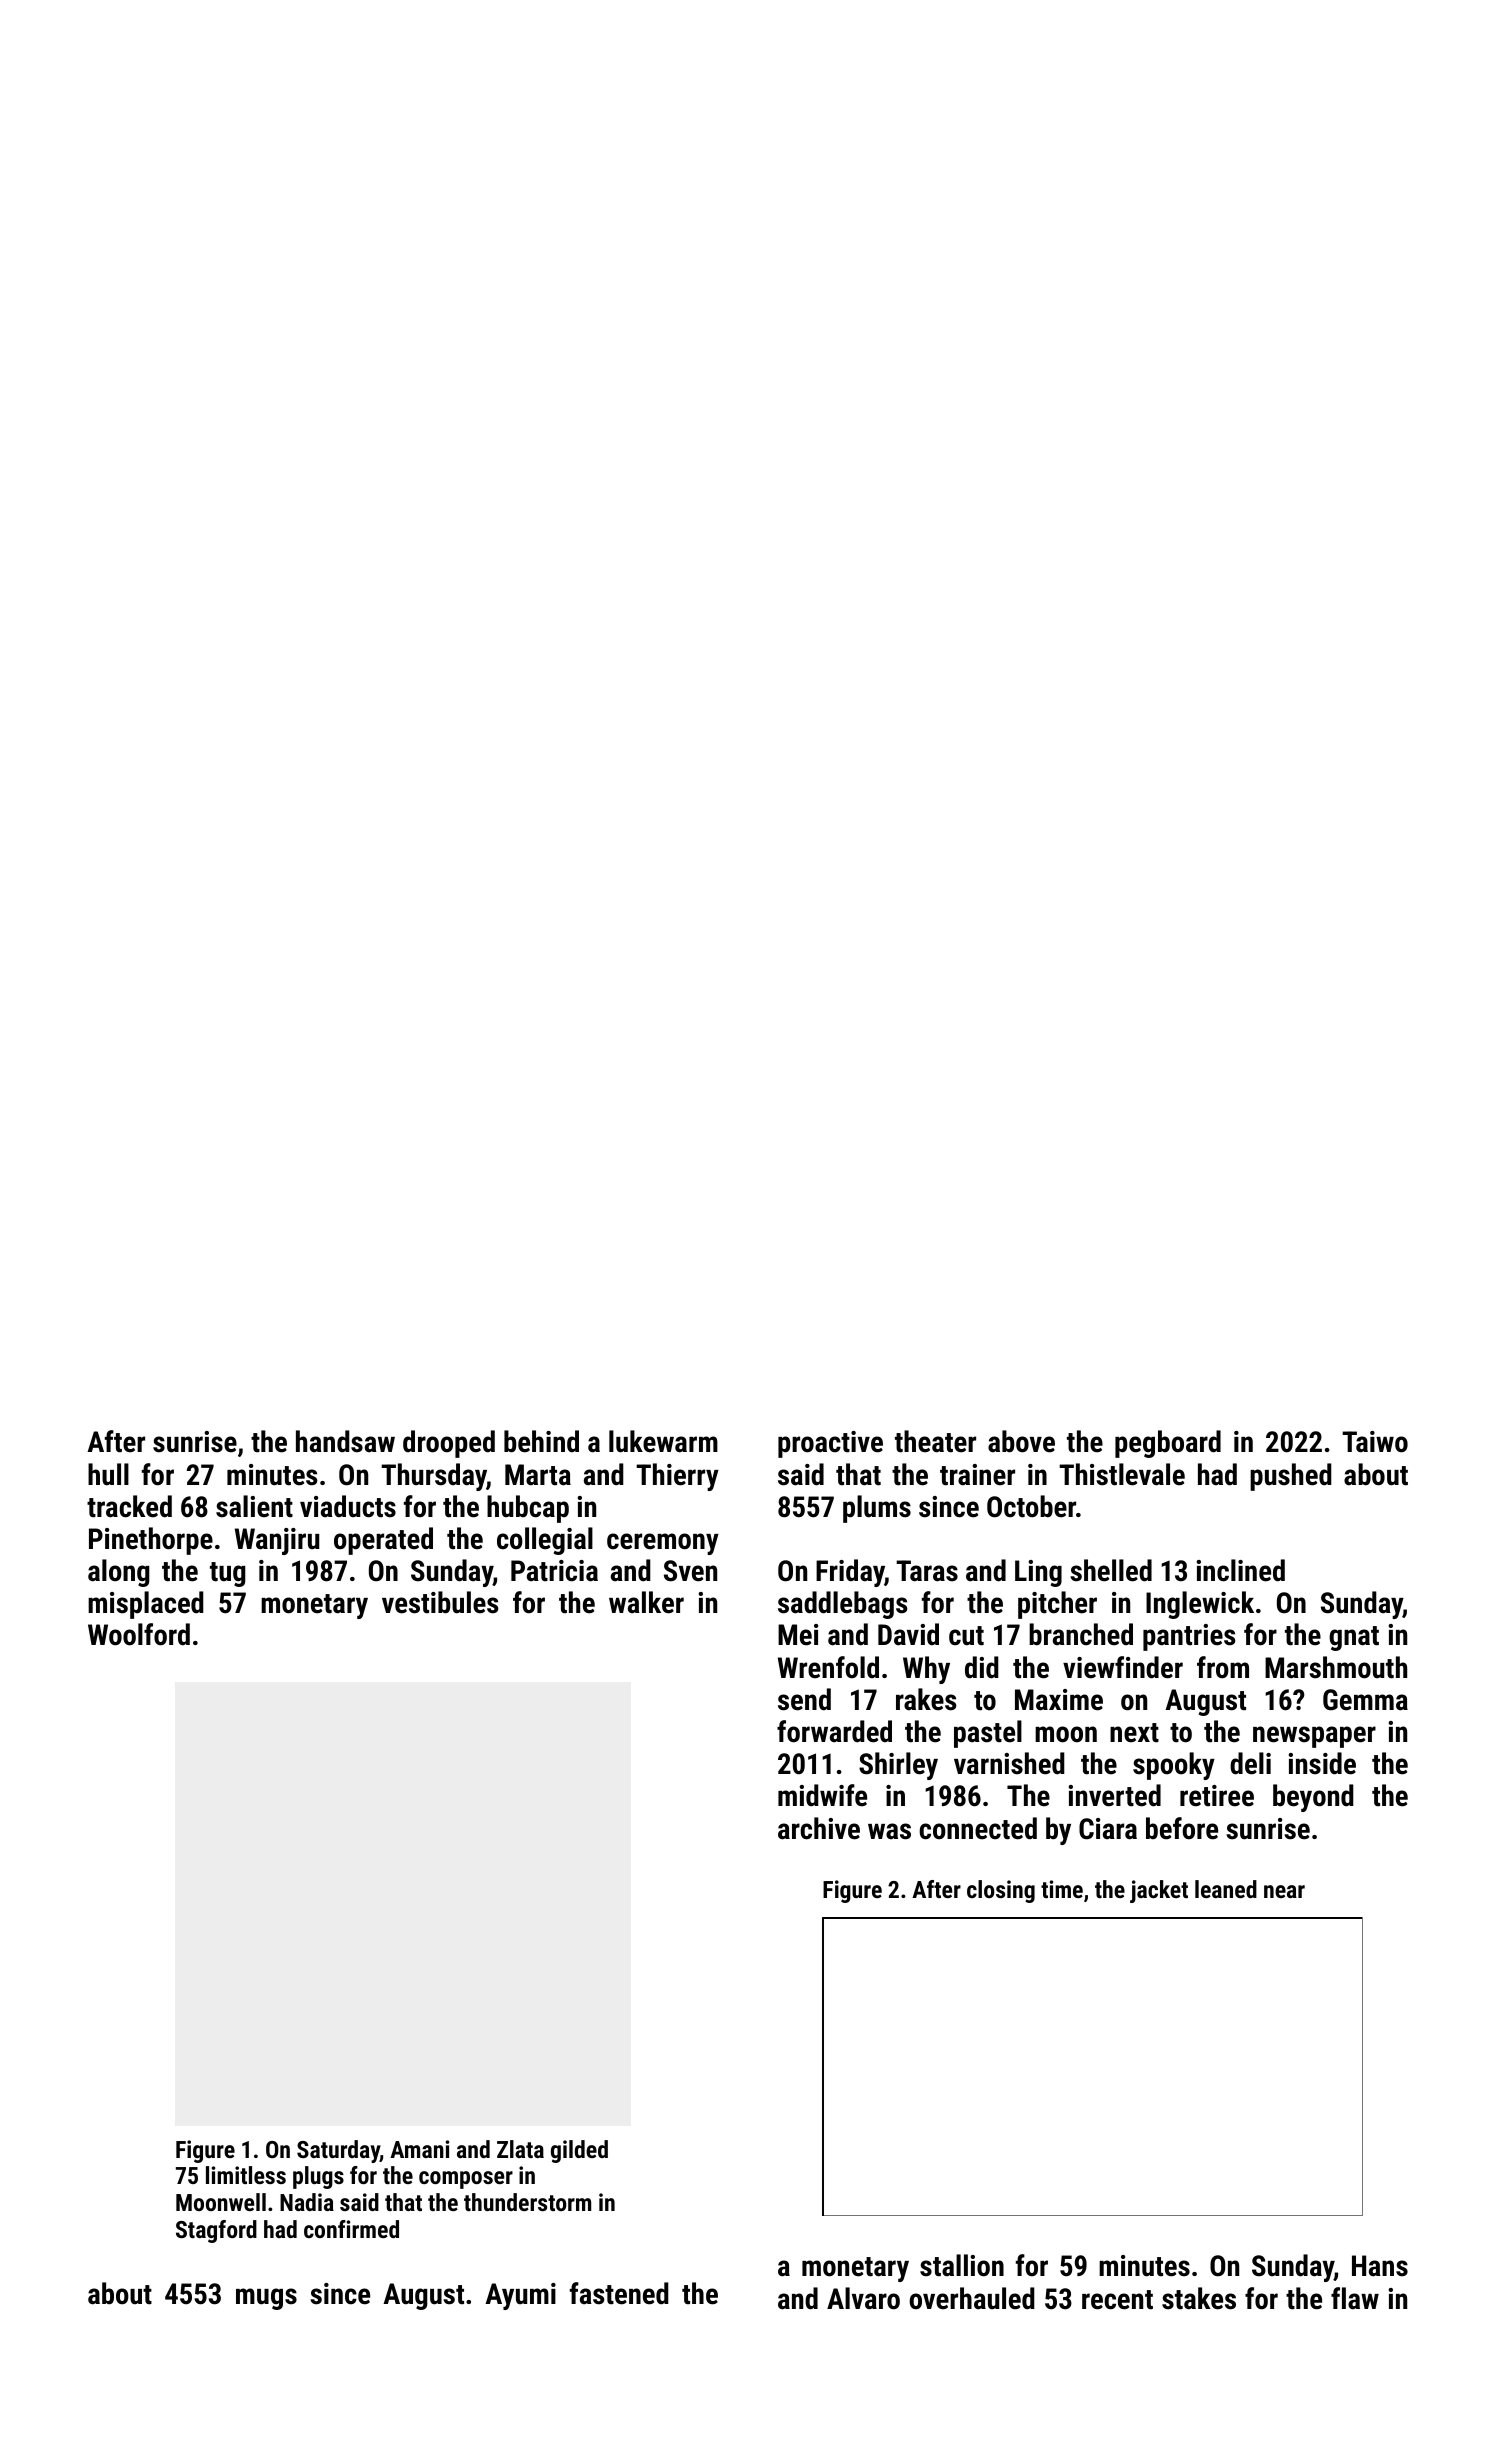  What do you see at coordinates (108, 1474) in the screenshot?
I see `hull` at bounding box center [108, 1474].
